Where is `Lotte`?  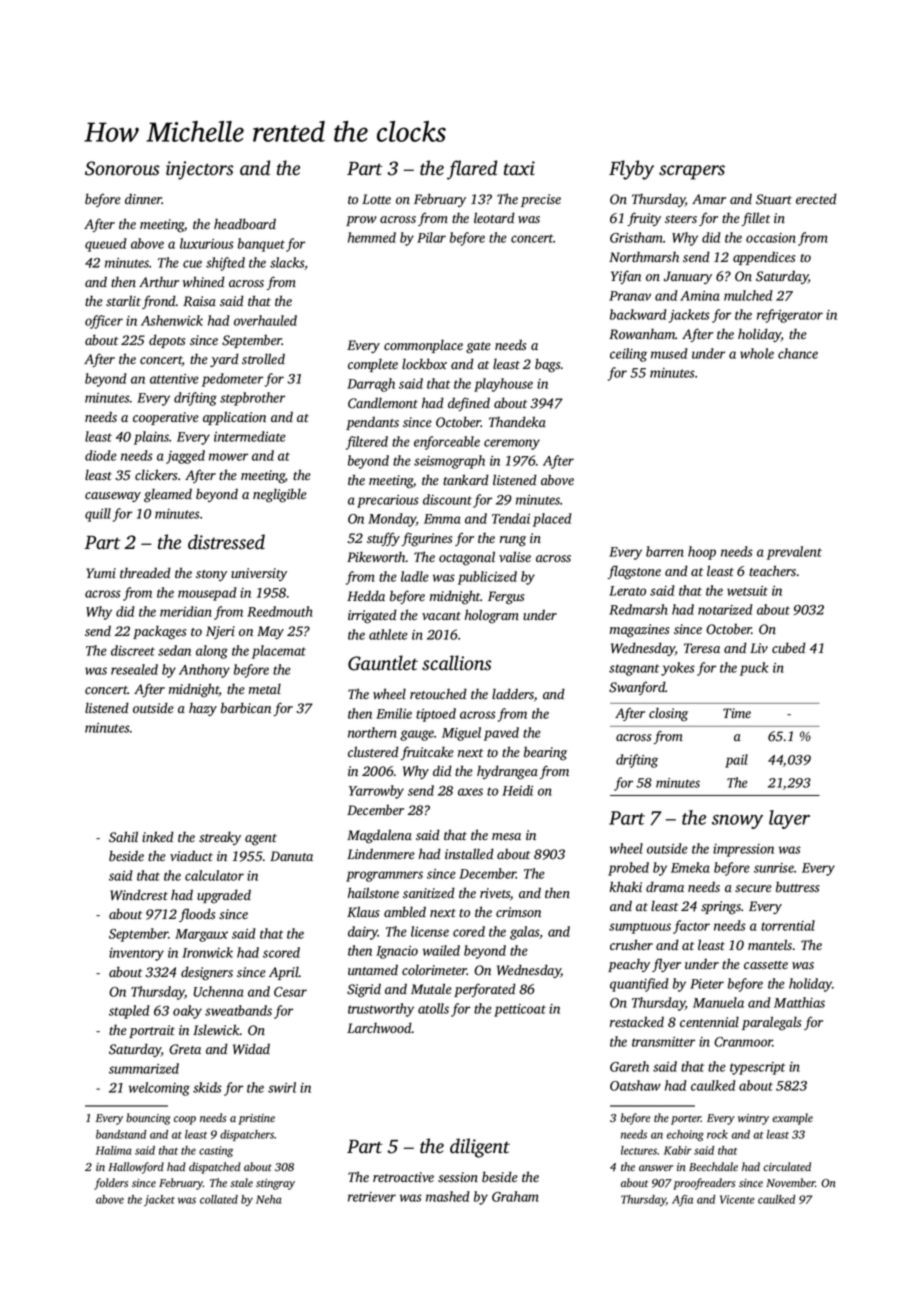
Lotte is located at coordinates (376, 199).
